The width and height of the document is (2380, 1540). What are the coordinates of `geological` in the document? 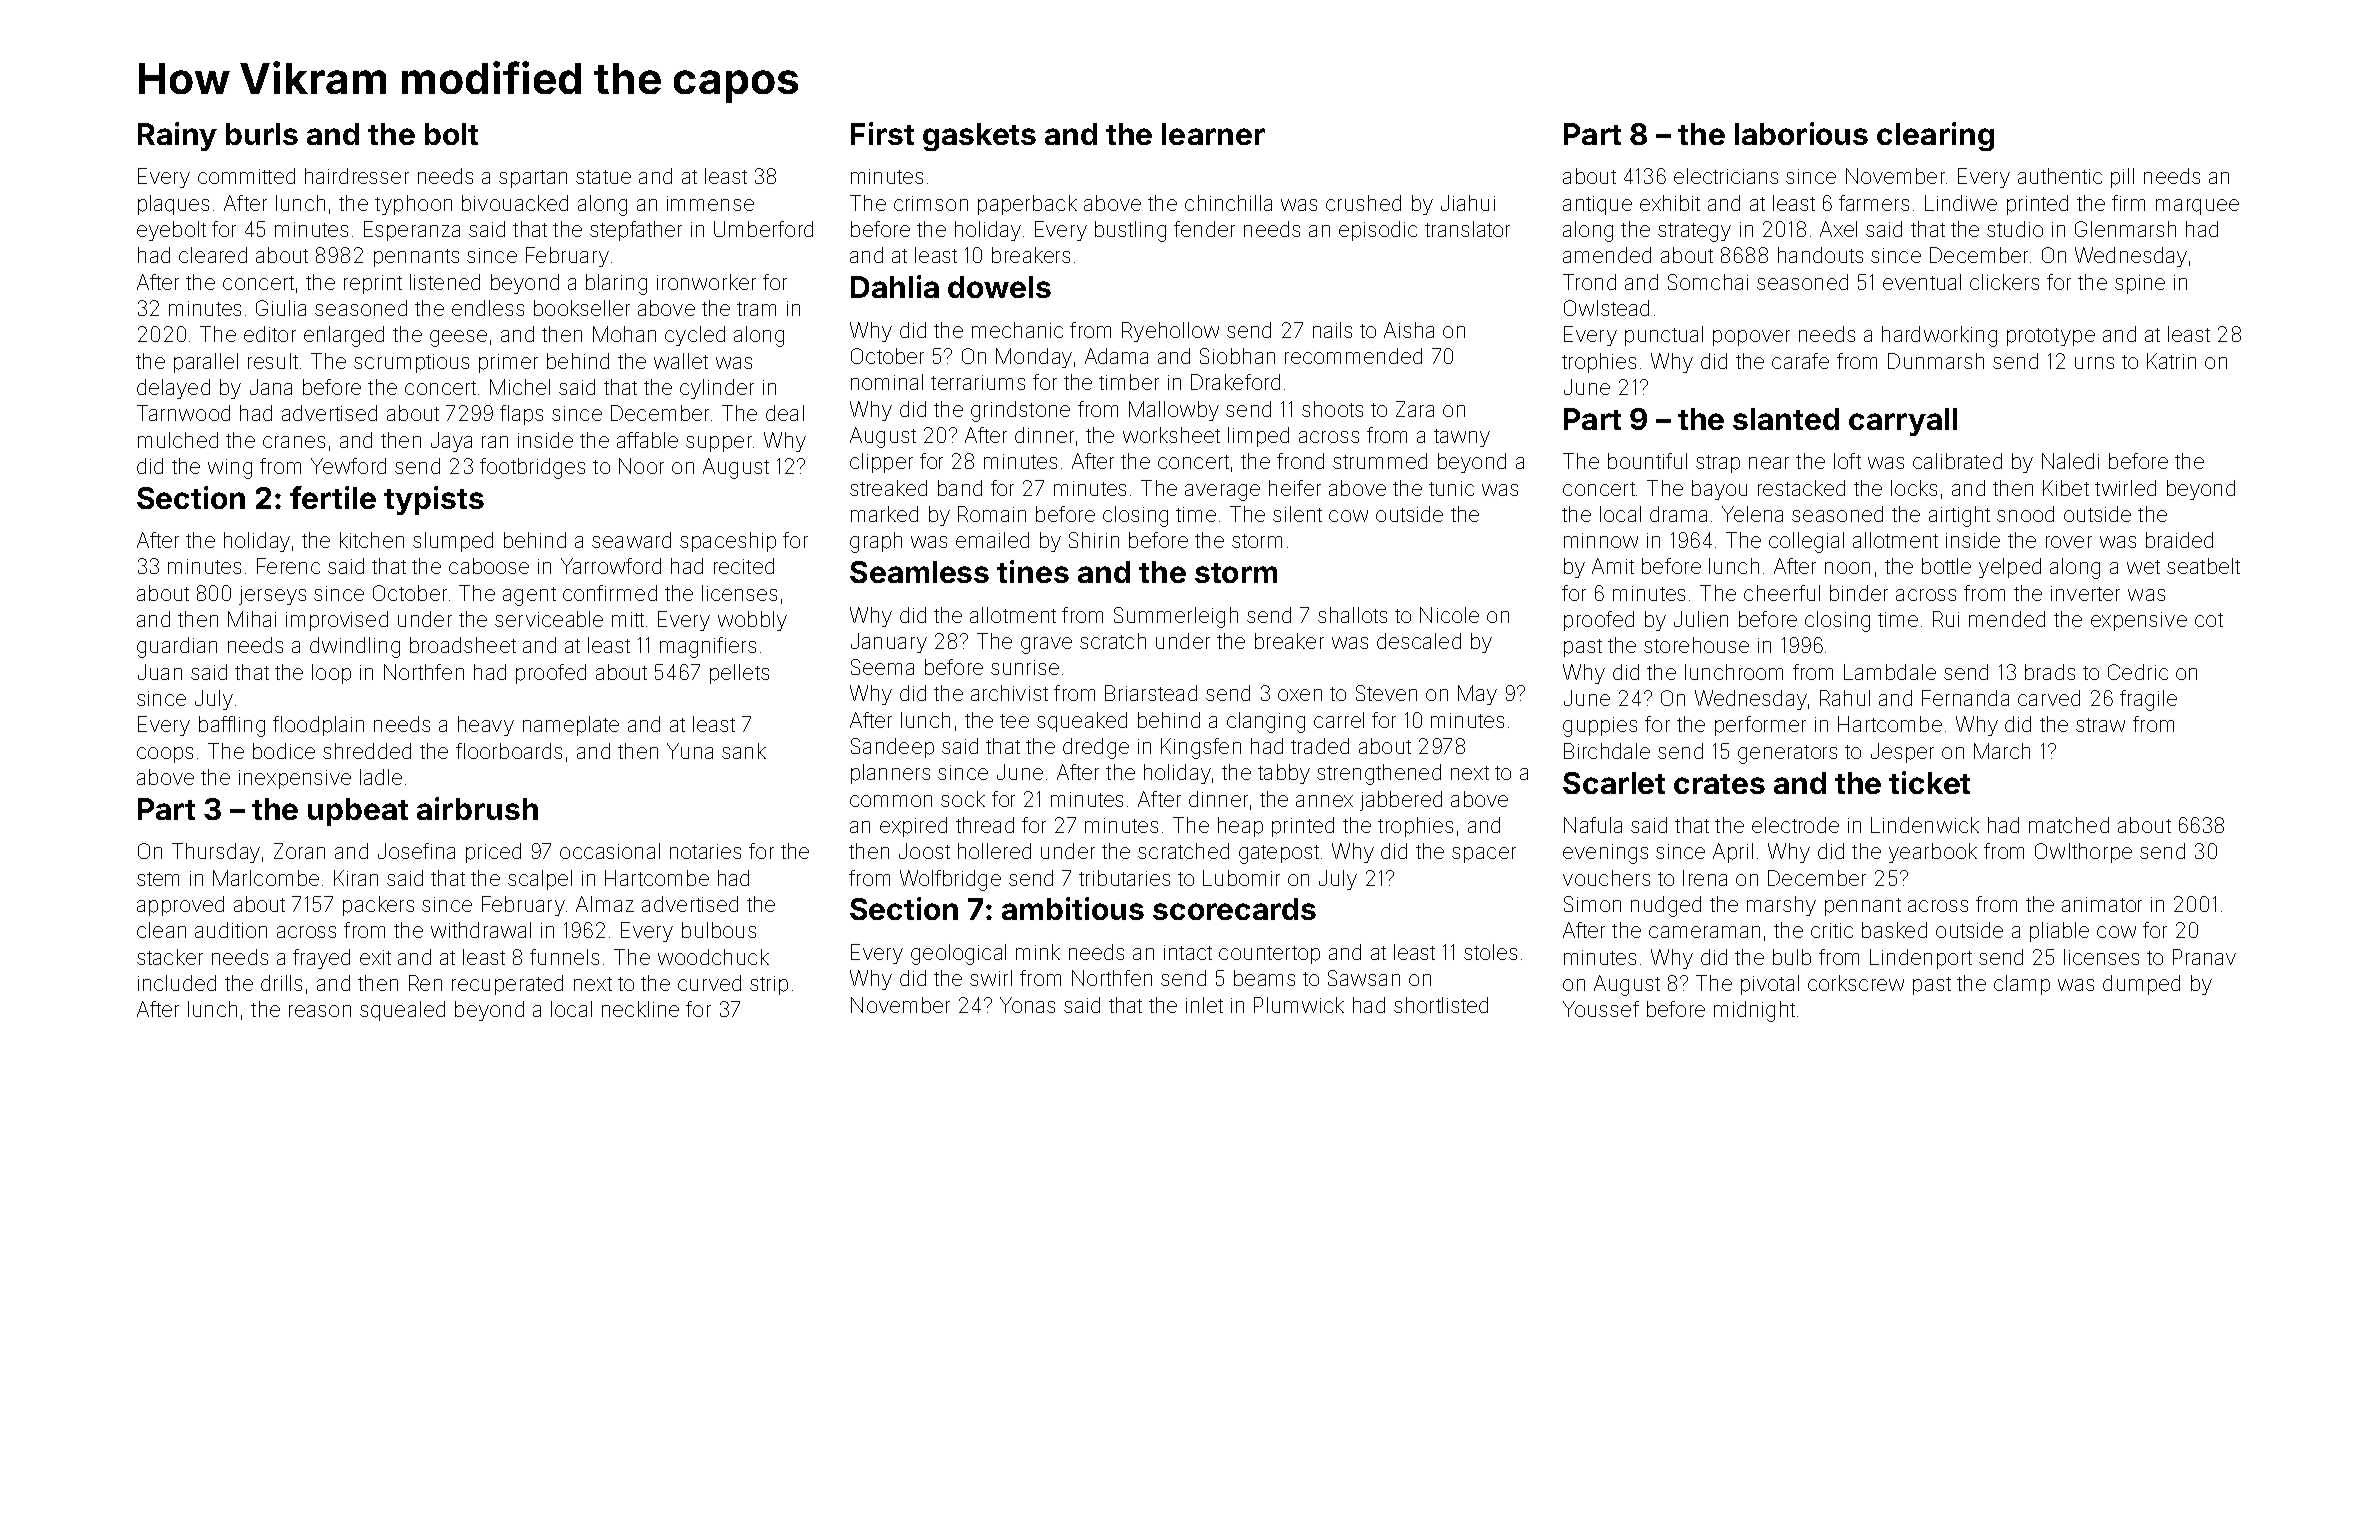 It's located at (958, 954).
